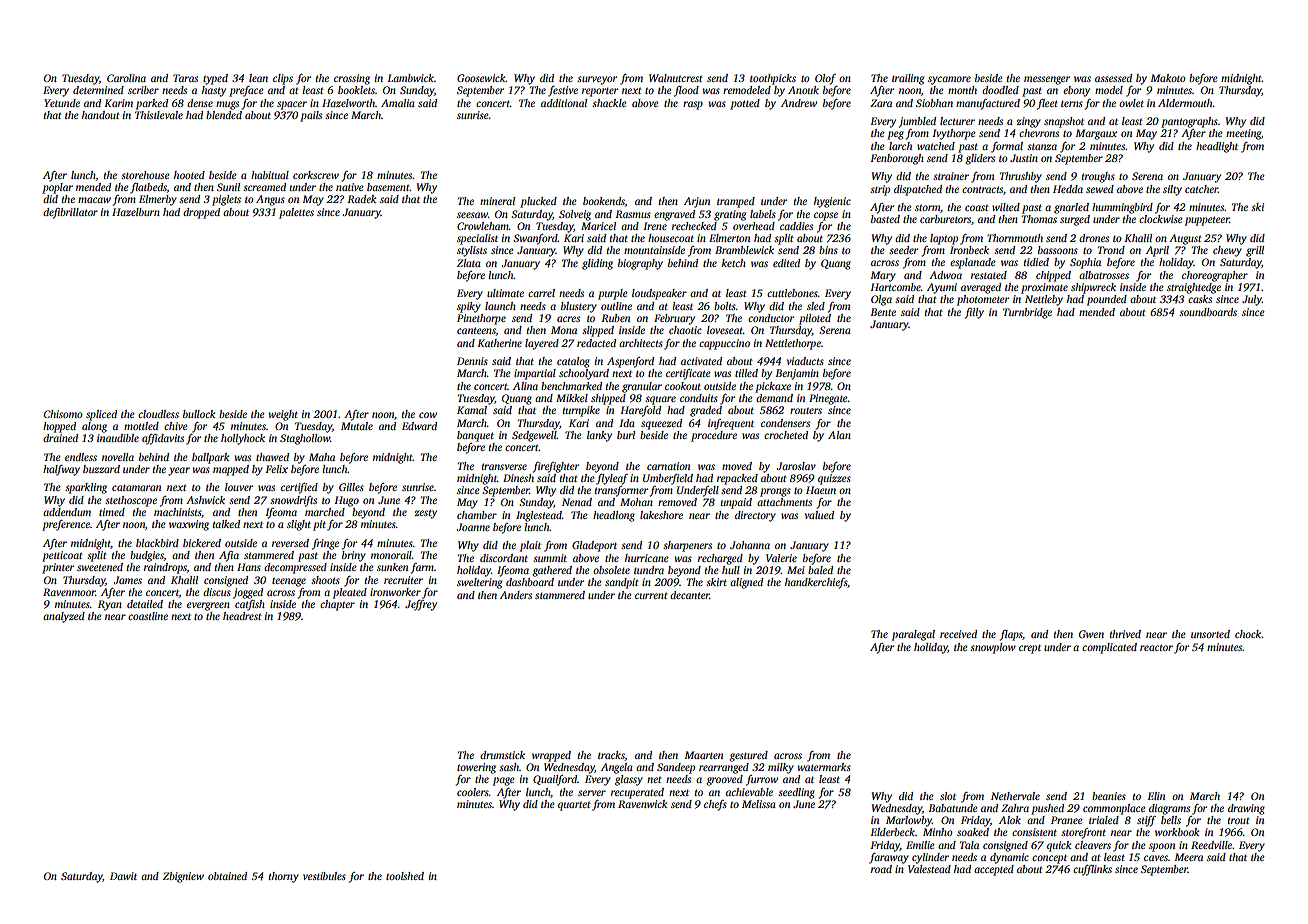 The image size is (1308, 924). Describe the element at coordinates (476, 768) in the screenshot. I see `towering` at that location.
